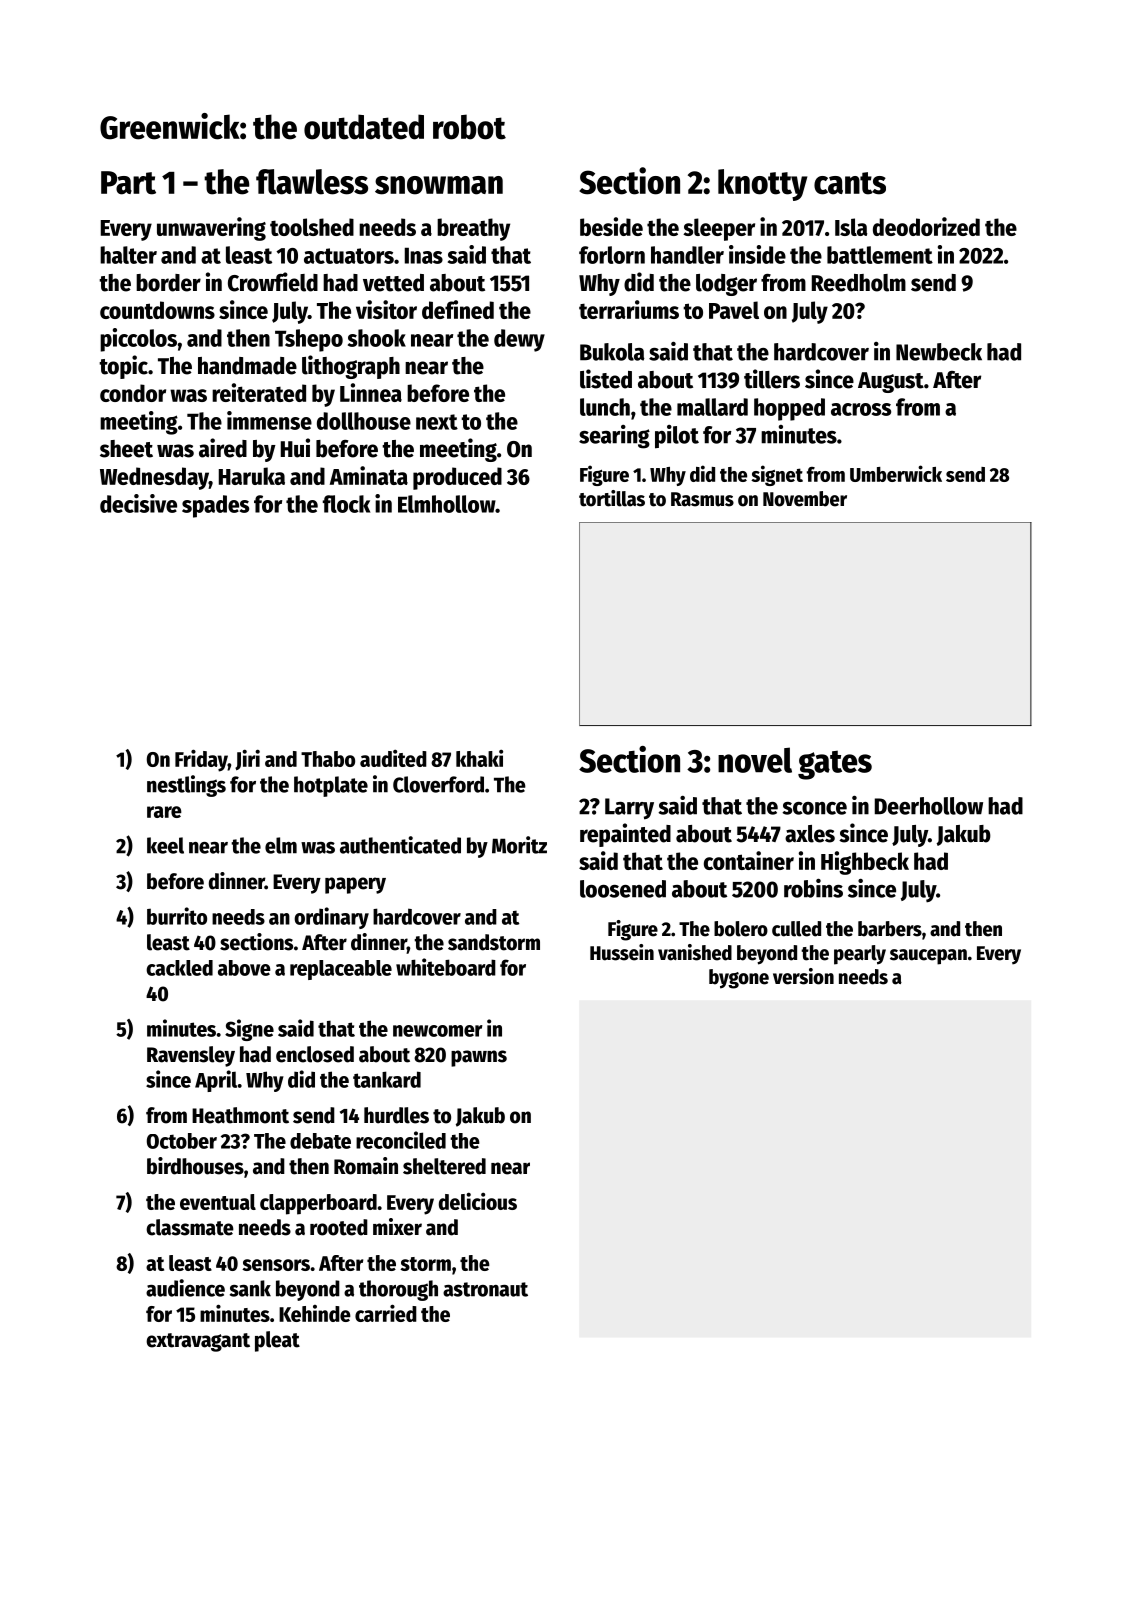 The width and height of the page is (1131, 1607). What do you see at coordinates (386, 1313) in the page?
I see `carried` at bounding box center [386, 1313].
